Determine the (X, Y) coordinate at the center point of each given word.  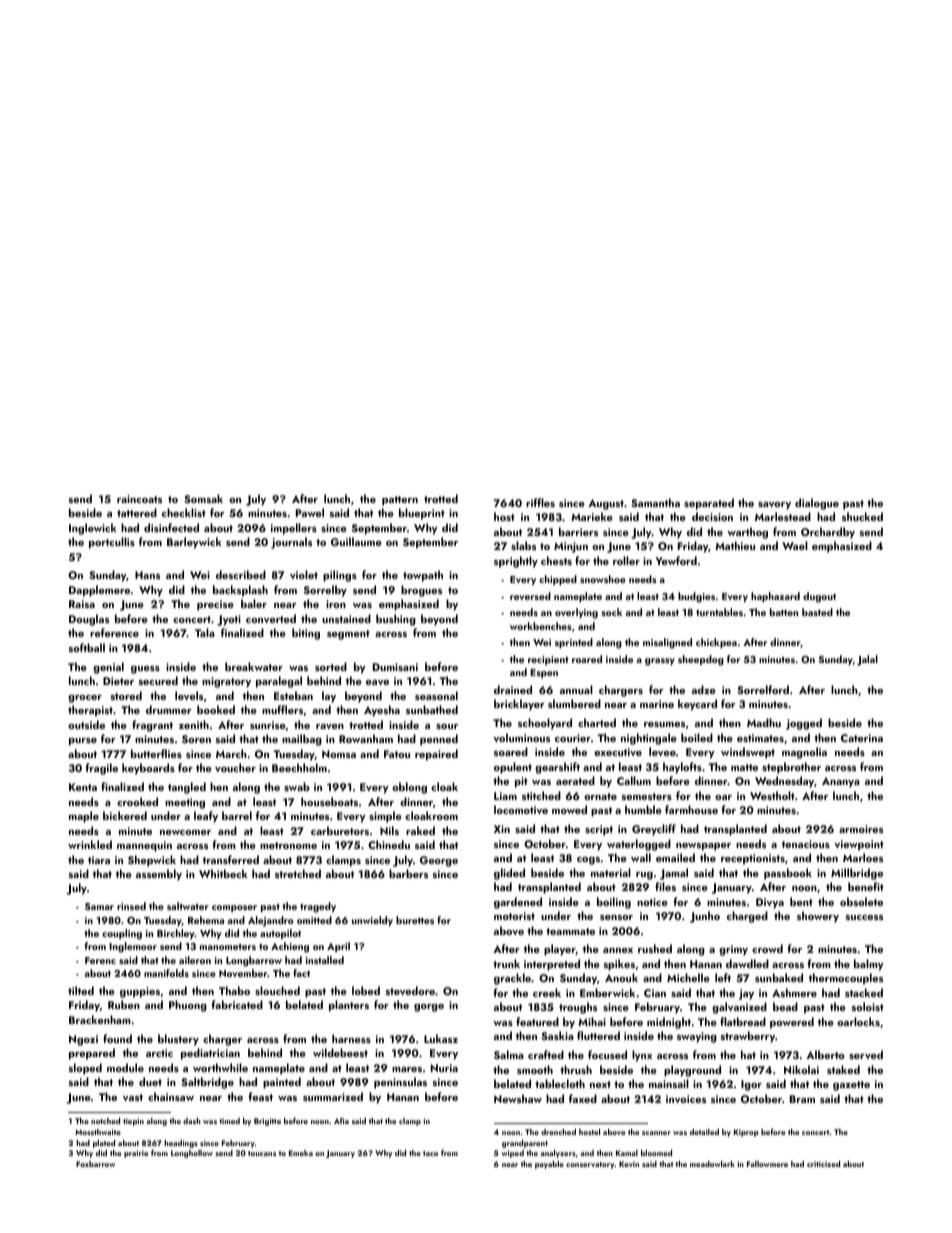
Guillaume (356, 541)
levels (189, 695)
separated (709, 504)
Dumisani (395, 667)
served (866, 1054)
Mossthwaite (98, 1132)
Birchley (176, 934)
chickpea (716, 643)
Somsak (203, 498)
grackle (512, 979)
